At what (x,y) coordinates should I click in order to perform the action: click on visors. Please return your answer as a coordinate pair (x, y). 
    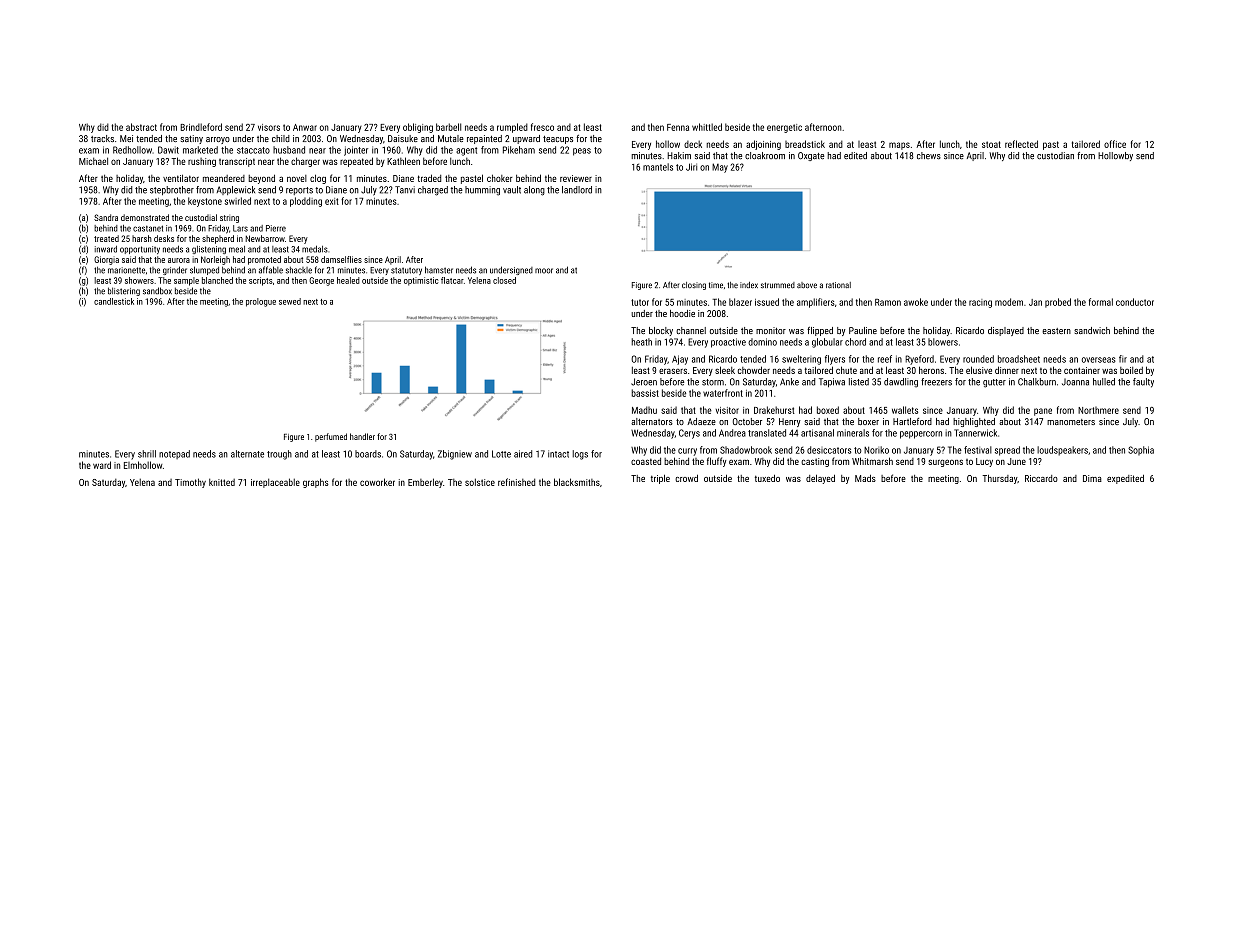
    Looking at the image, I should click on (269, 127).
